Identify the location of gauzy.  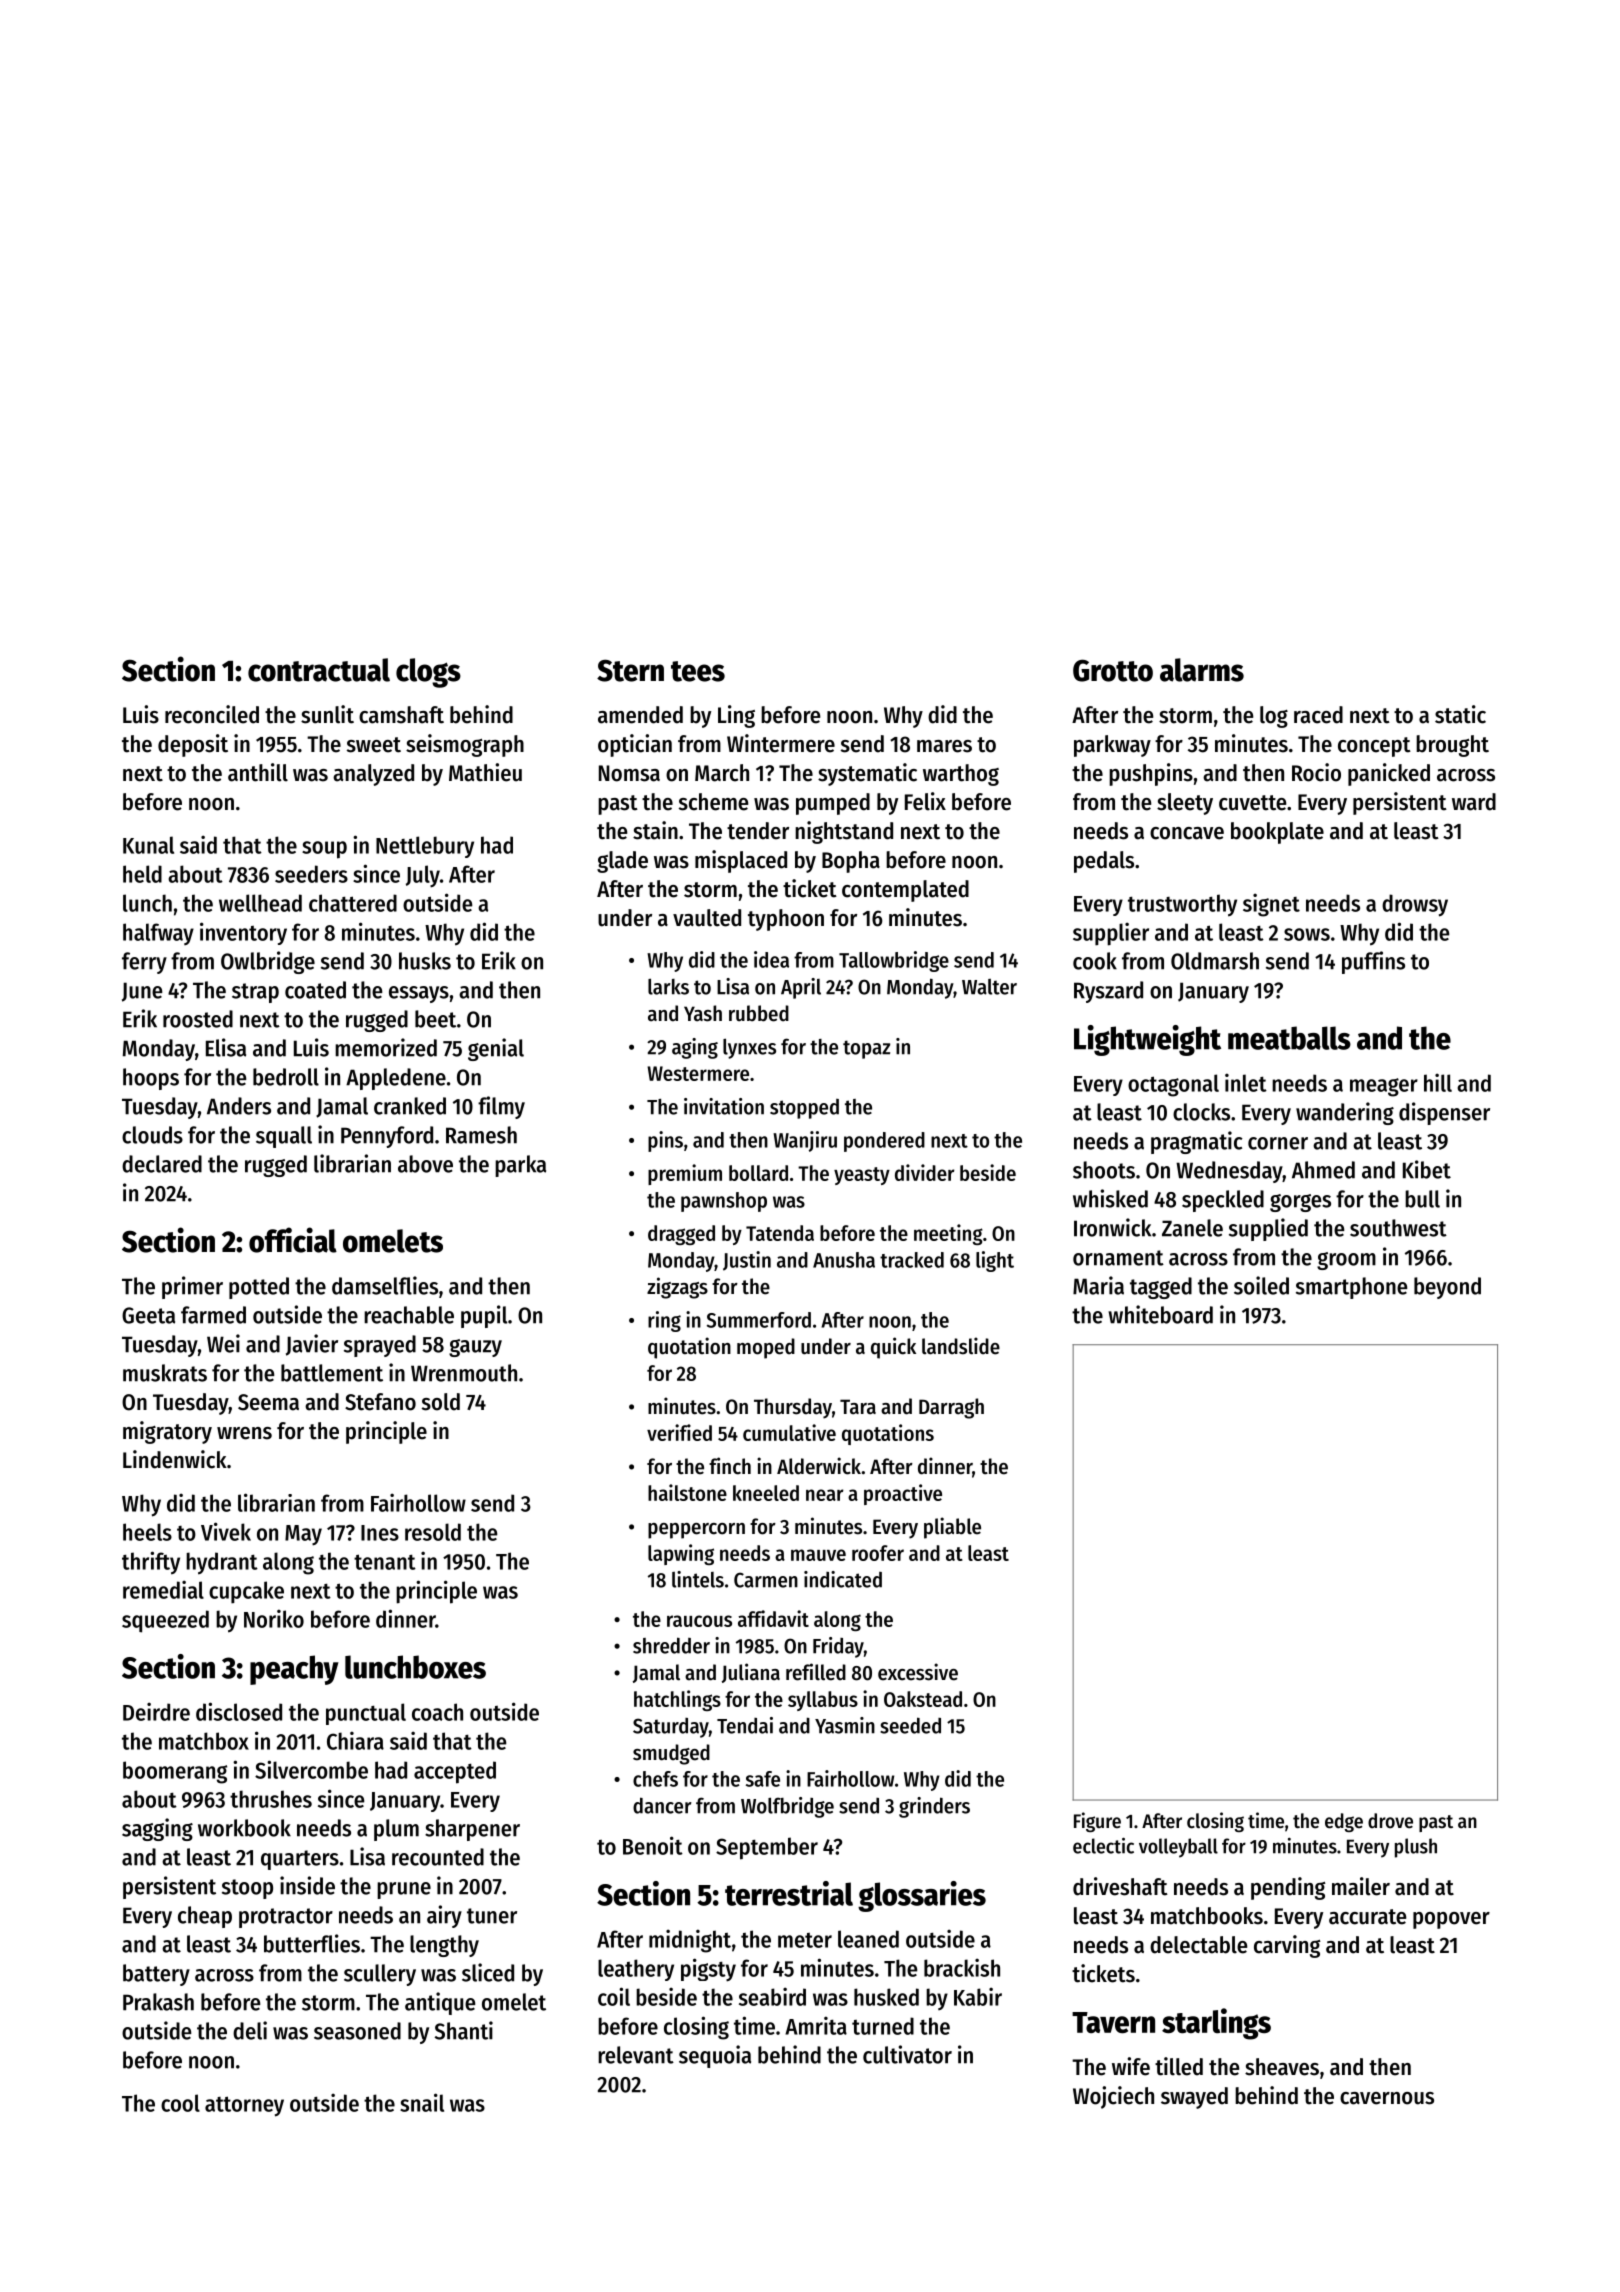
(475, 1348).
